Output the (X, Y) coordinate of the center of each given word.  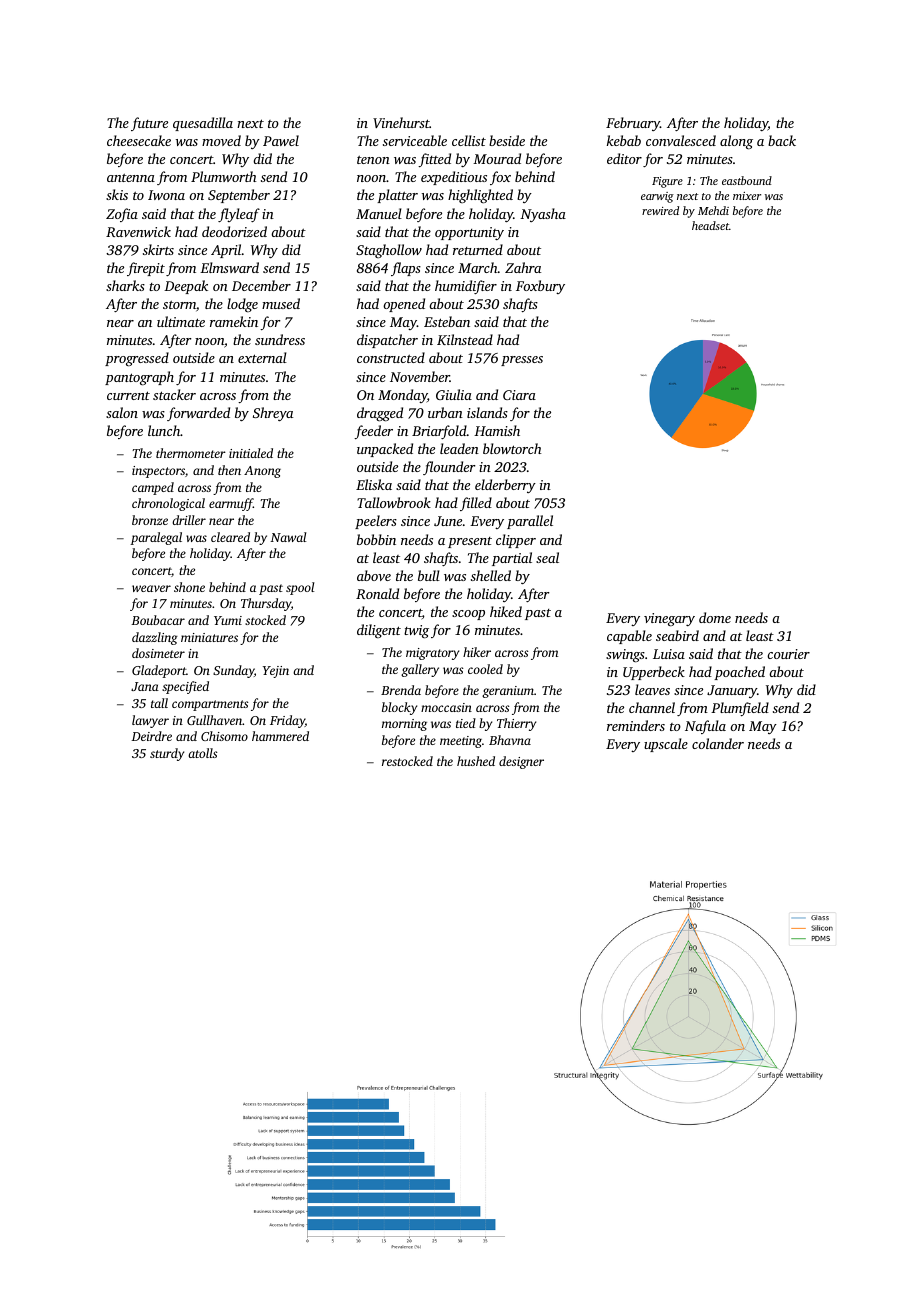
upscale (666, 745)
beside (507, 140)
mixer (747, 196)
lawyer (150, 721)
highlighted (480, 196)
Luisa (669, 654)
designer (521, 762)
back (782, 140)
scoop (468, 615)
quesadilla (203, 124)
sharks (125, 285)
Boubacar (158, 620)
